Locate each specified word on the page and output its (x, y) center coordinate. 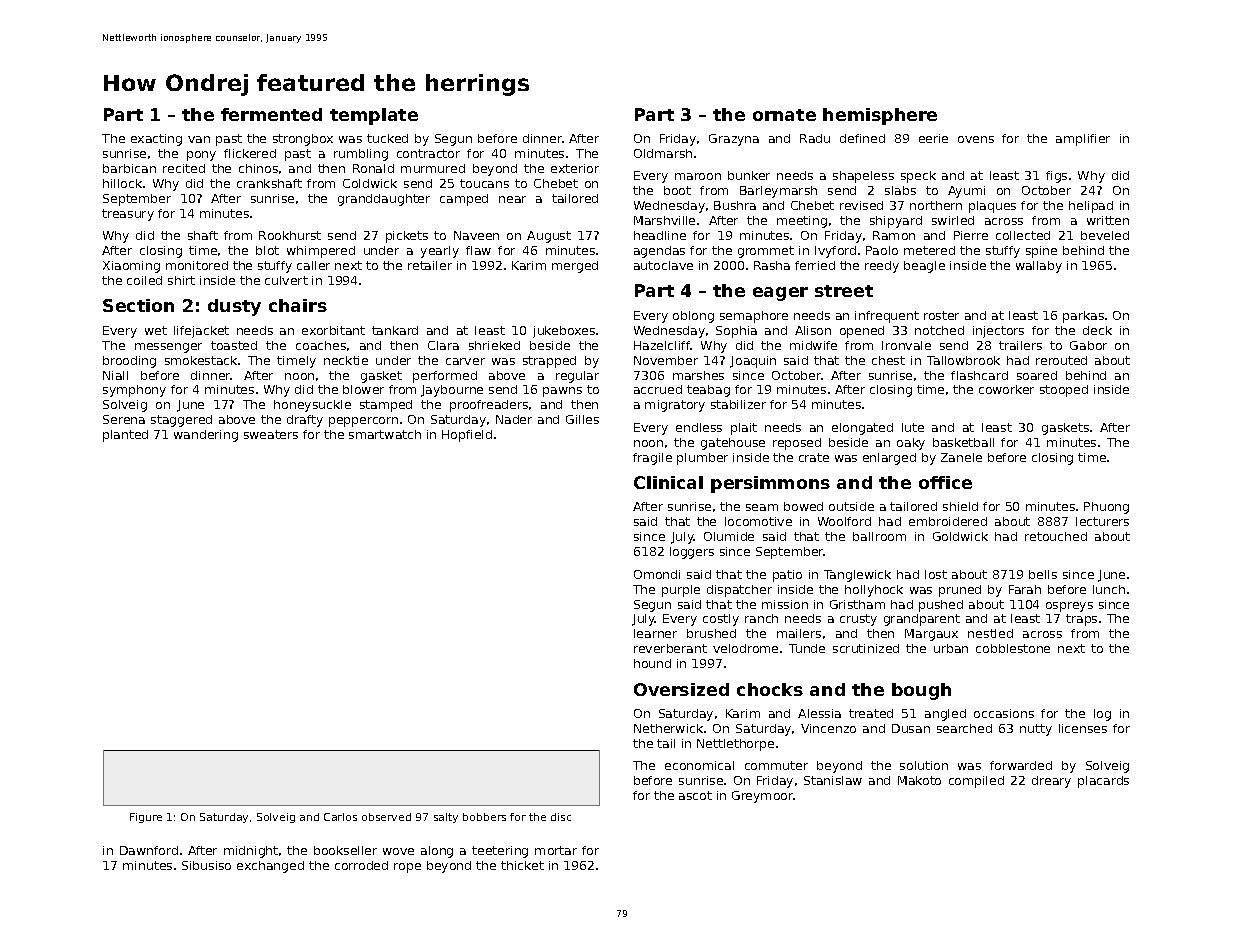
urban (951, 648)
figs (1056, 177)
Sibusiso (206, 865)
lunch (1109, 589)
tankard (395, 330)
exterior (575, 168)
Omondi (657, 574)
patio (787, 576)
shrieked (494, 345)
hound (652, 663)
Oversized (681, 689)
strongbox (303, 140)
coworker (1006, 389)
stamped (386, 406)
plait (744, 429)
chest (888, 360)
